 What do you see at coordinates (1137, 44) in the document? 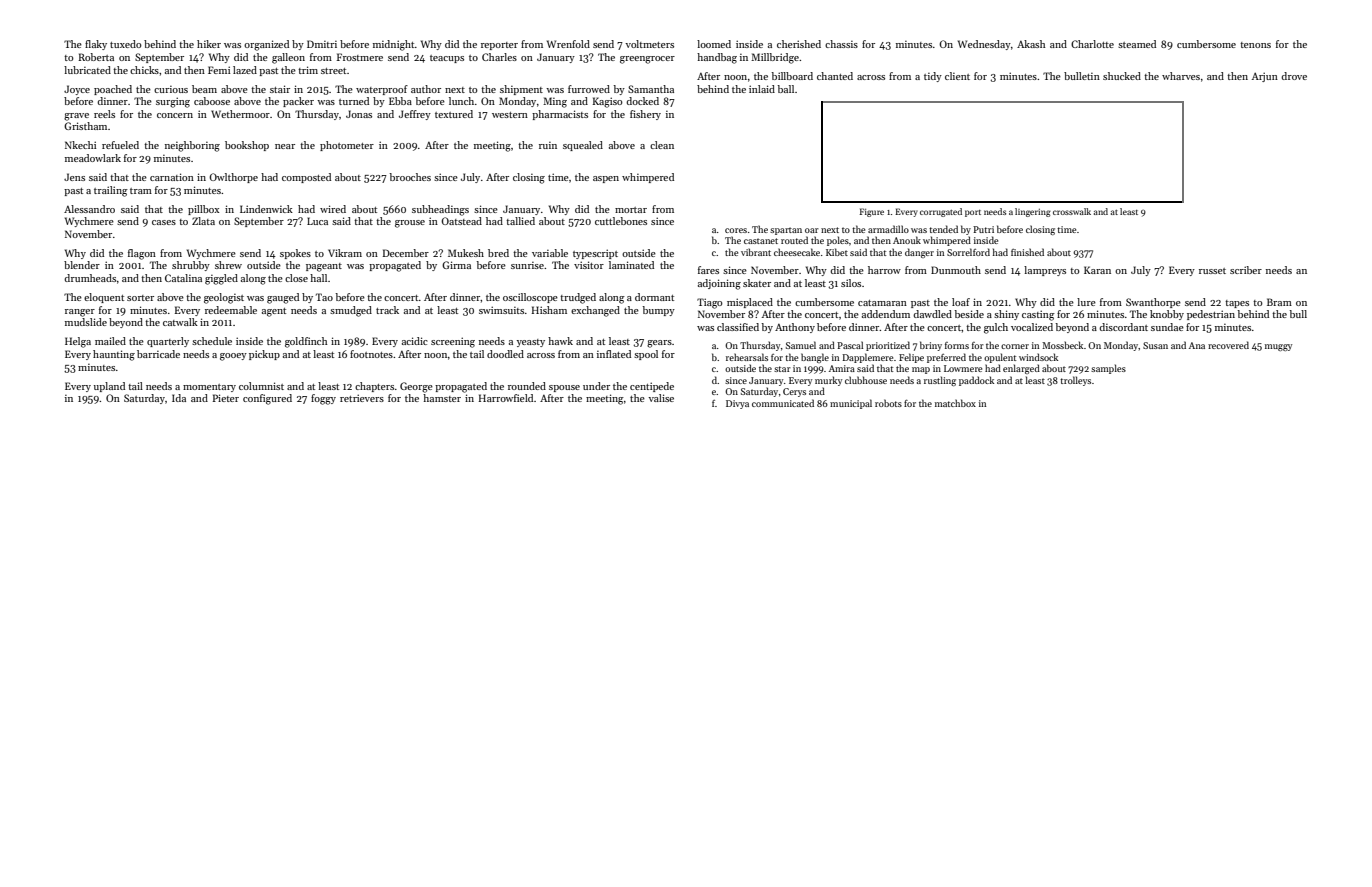
I see `steamed` at bounding box center [1137, 44].
